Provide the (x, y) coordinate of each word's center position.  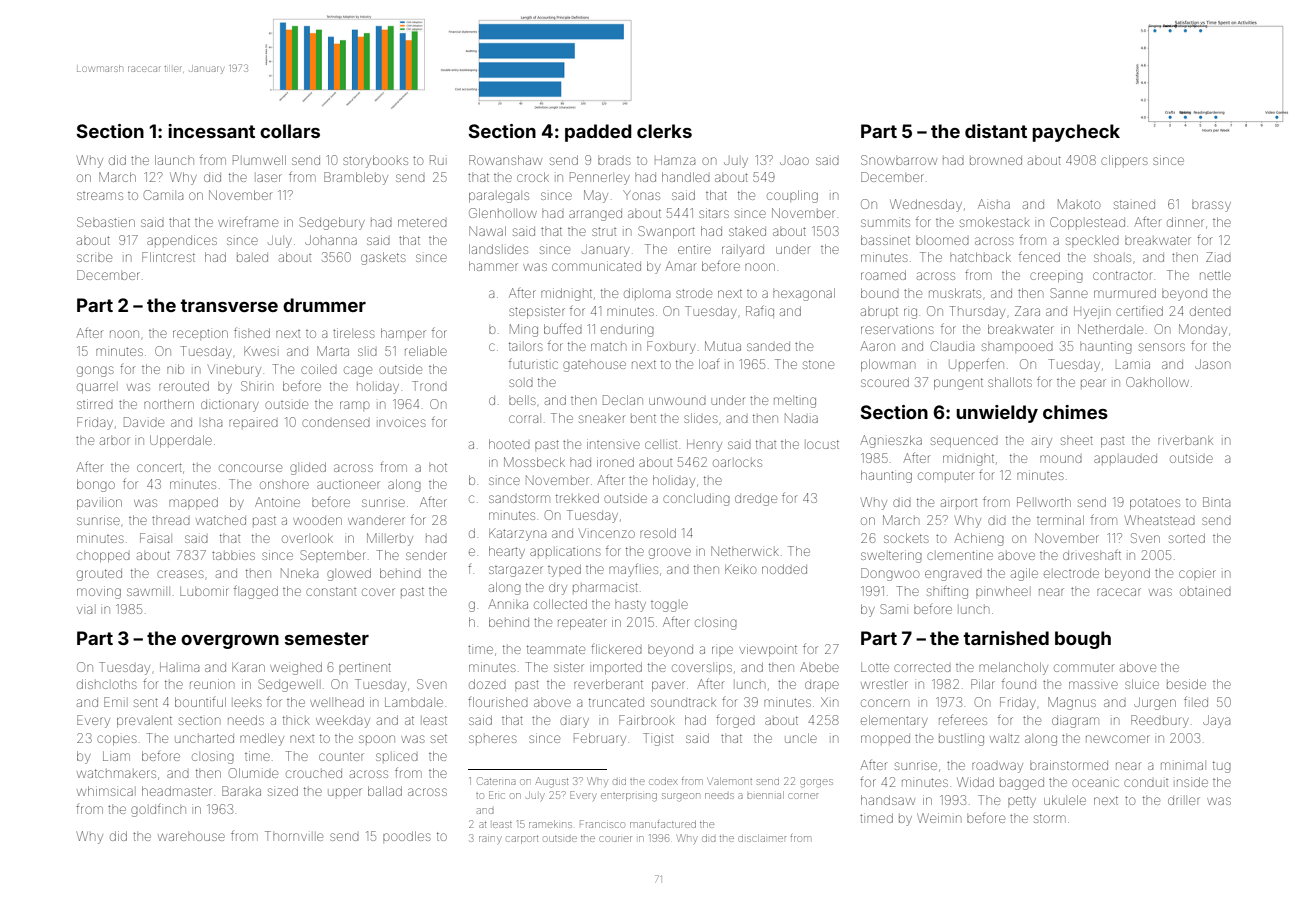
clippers (1124, 161)
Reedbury (1160, 721)
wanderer (376, 521)
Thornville (294, 836)
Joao (794, 161)
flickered (616, 649)
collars (290, 131)
